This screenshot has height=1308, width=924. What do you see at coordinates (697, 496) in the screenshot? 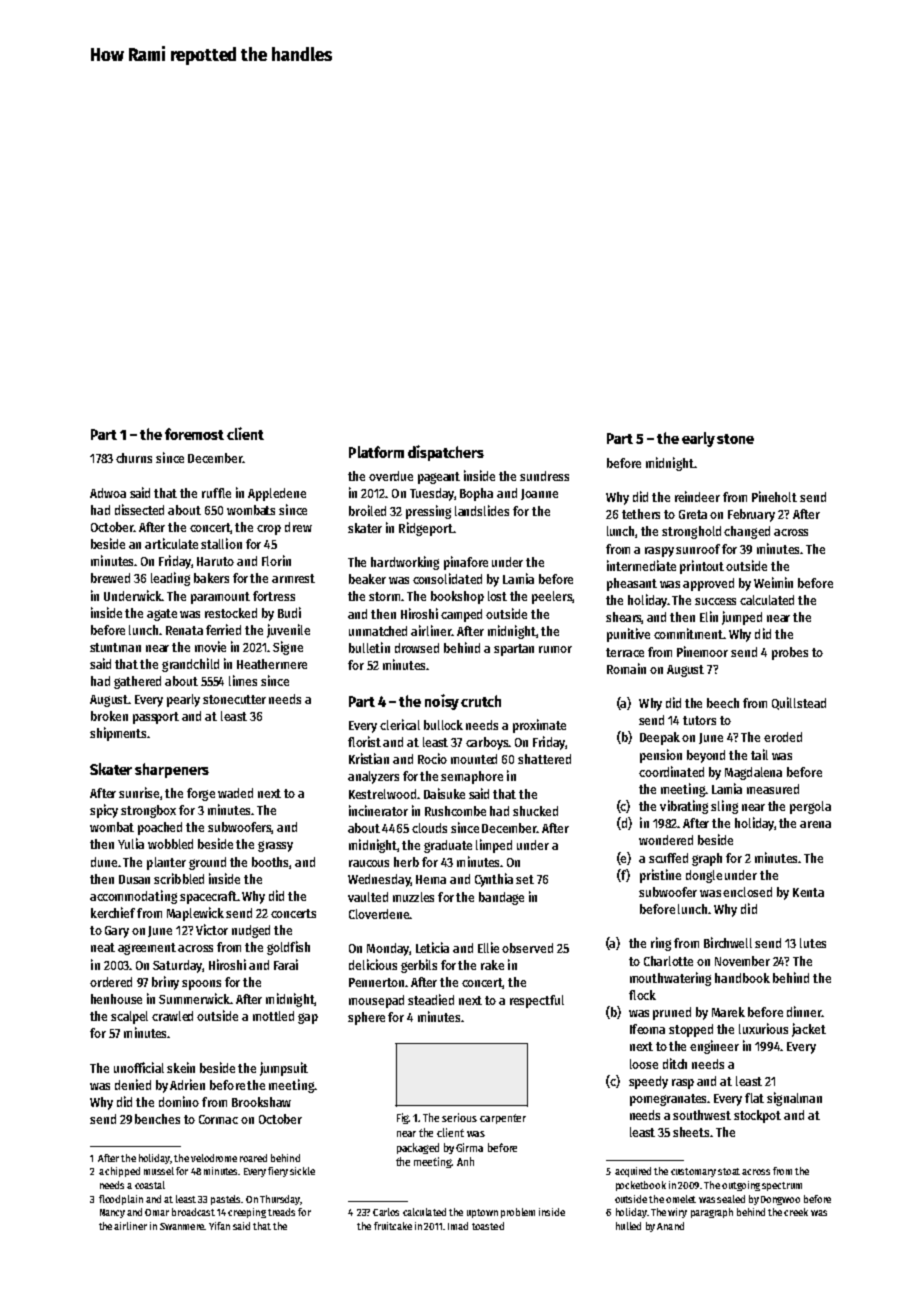
I see `reindeer` at bounding box center [697, 496].
